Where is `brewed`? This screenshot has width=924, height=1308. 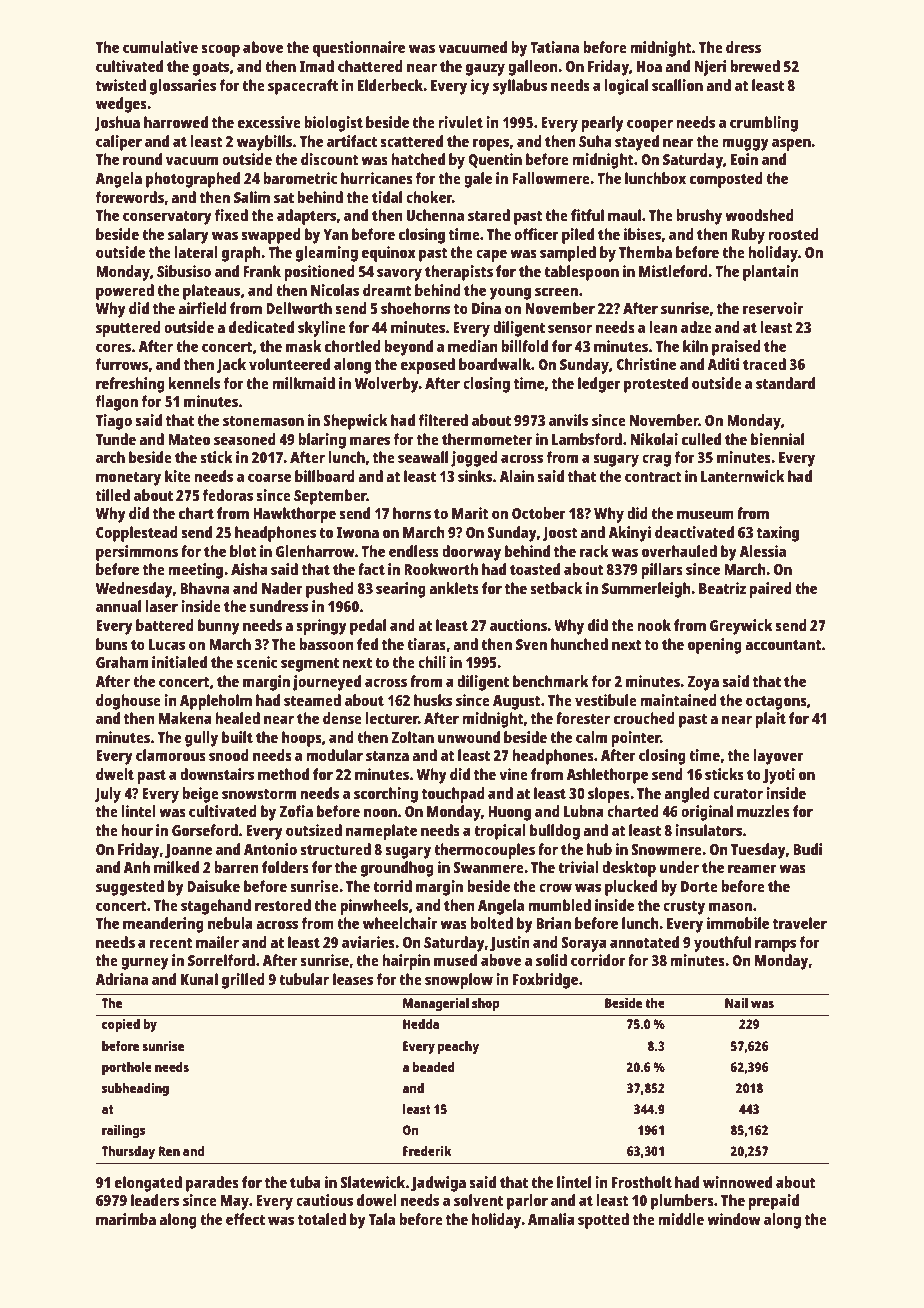
brewed is located at coordinates (755, 66).
